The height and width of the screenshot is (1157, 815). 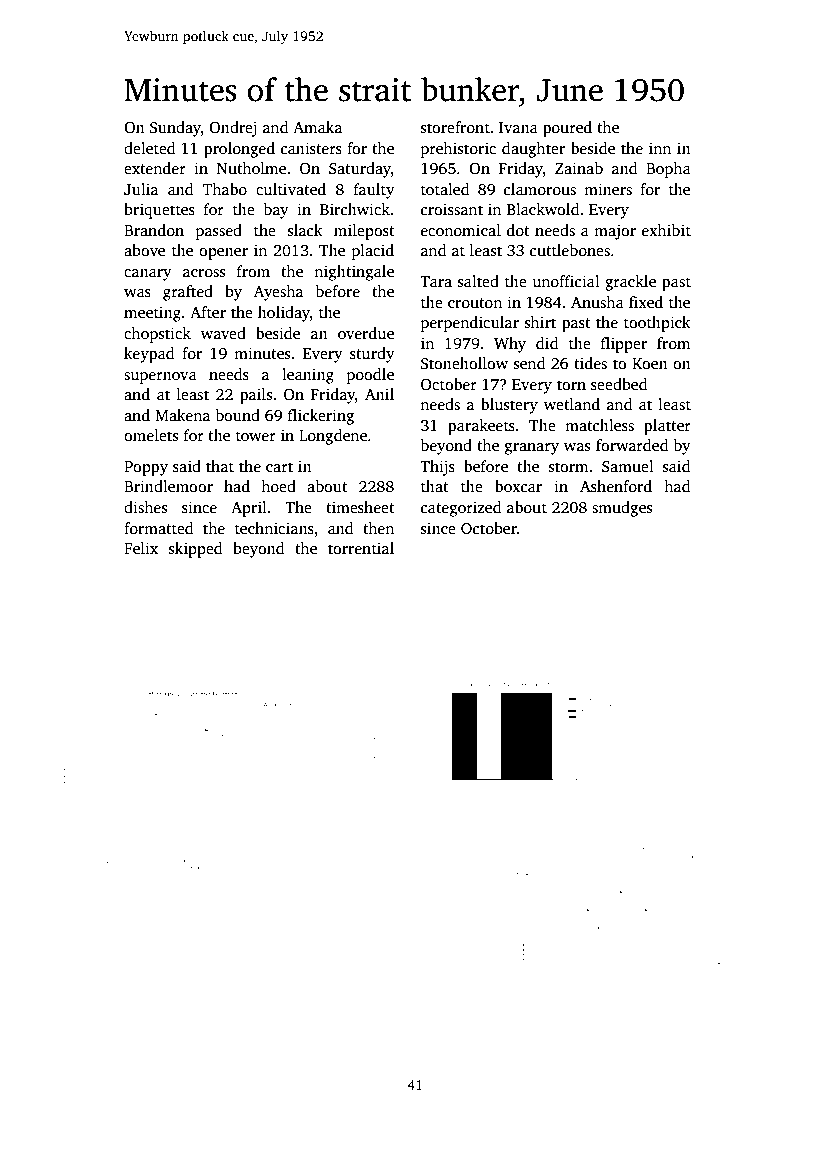 I want to click on toothpick, so click(x=657, y=324).
